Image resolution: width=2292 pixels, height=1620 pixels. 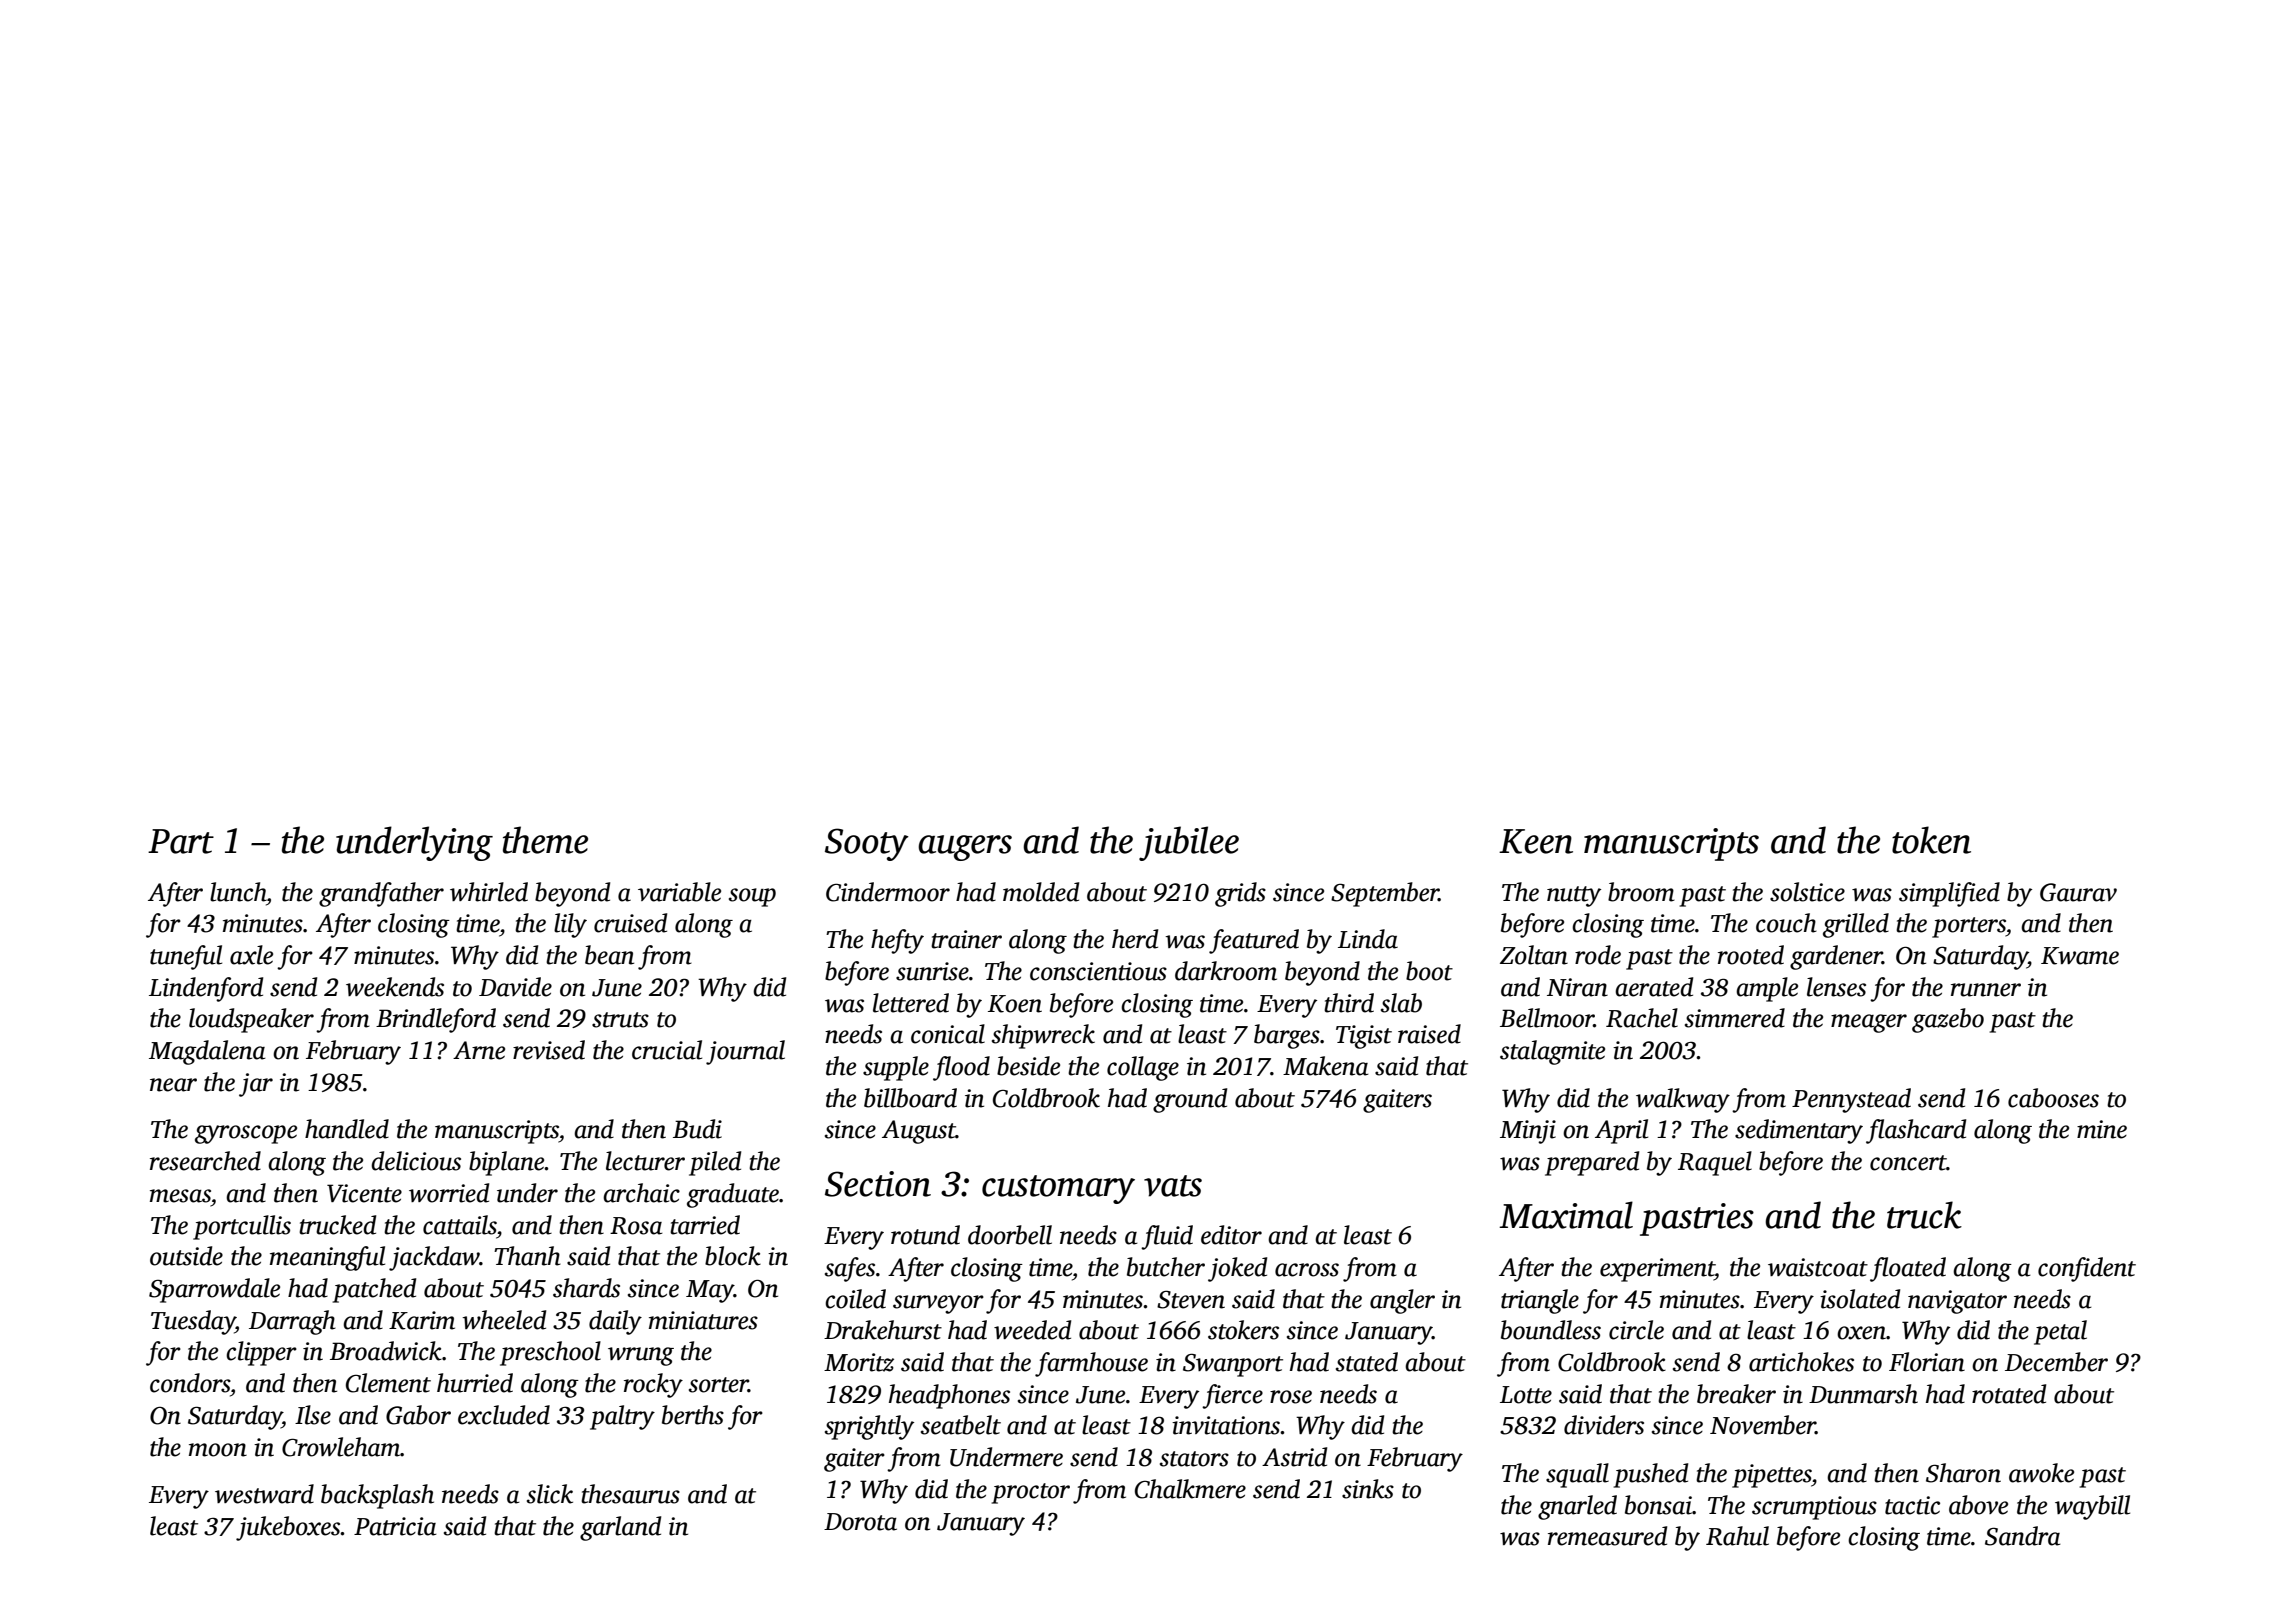 What do you see at coordinates (545, 840) in the image?
I see `theme` at bounding box center [545, 840].
